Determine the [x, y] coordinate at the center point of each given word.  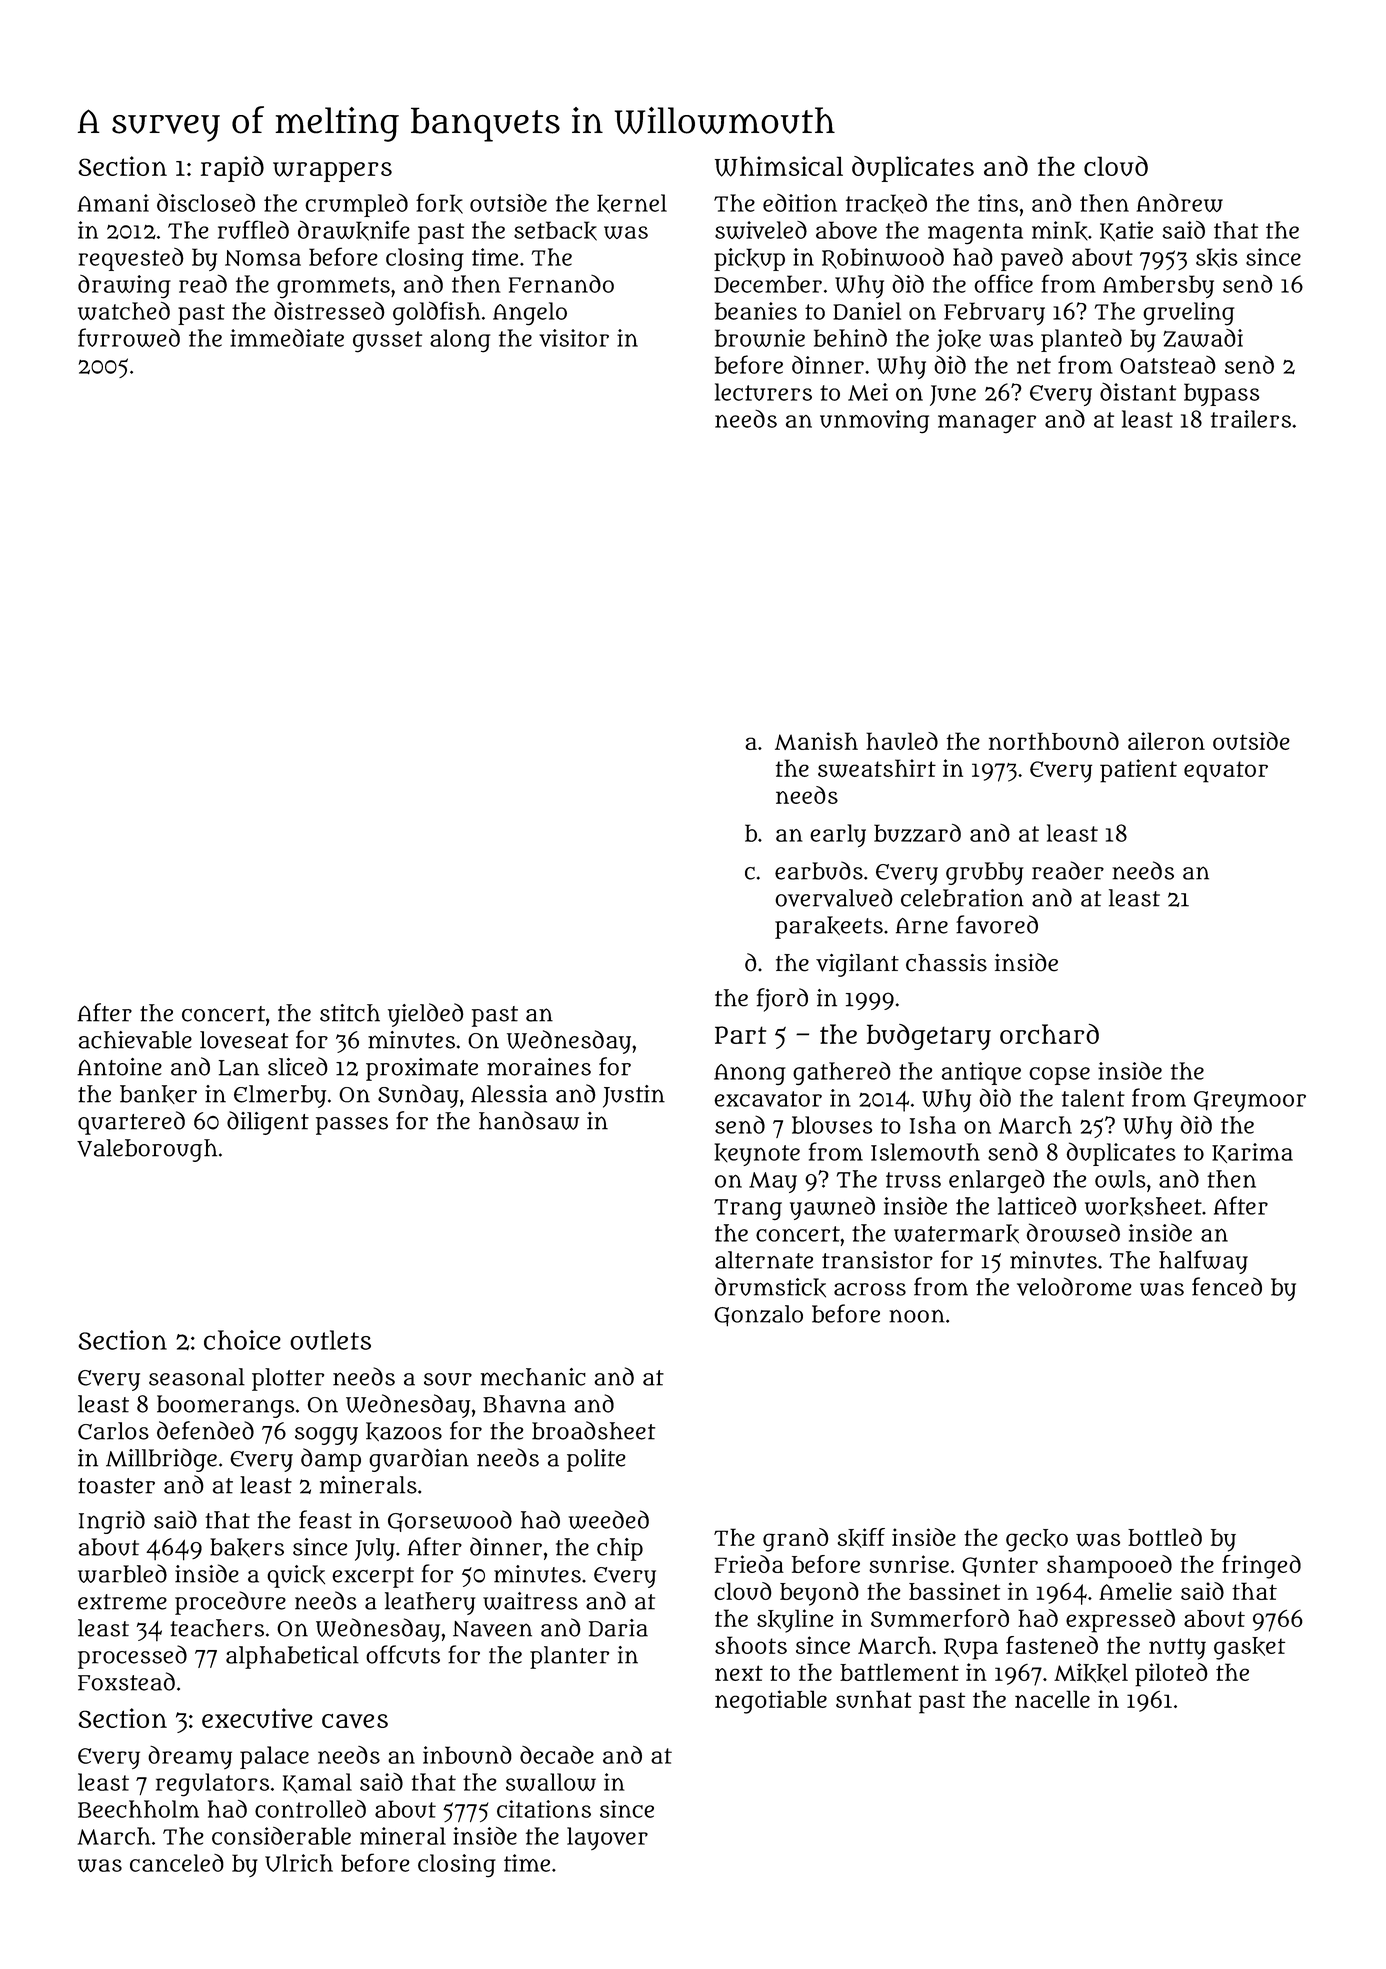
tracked [886, 204]
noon [917, 1316]
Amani [113, 203]
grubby [985, 873]
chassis [946, 962]
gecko [1037, 1540]
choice [242, 1340]
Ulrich [299, 1863]
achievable [135, 1040]
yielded [426, 1015]
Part [740, 1035]
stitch [350, 1013]
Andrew [1179, 203]
